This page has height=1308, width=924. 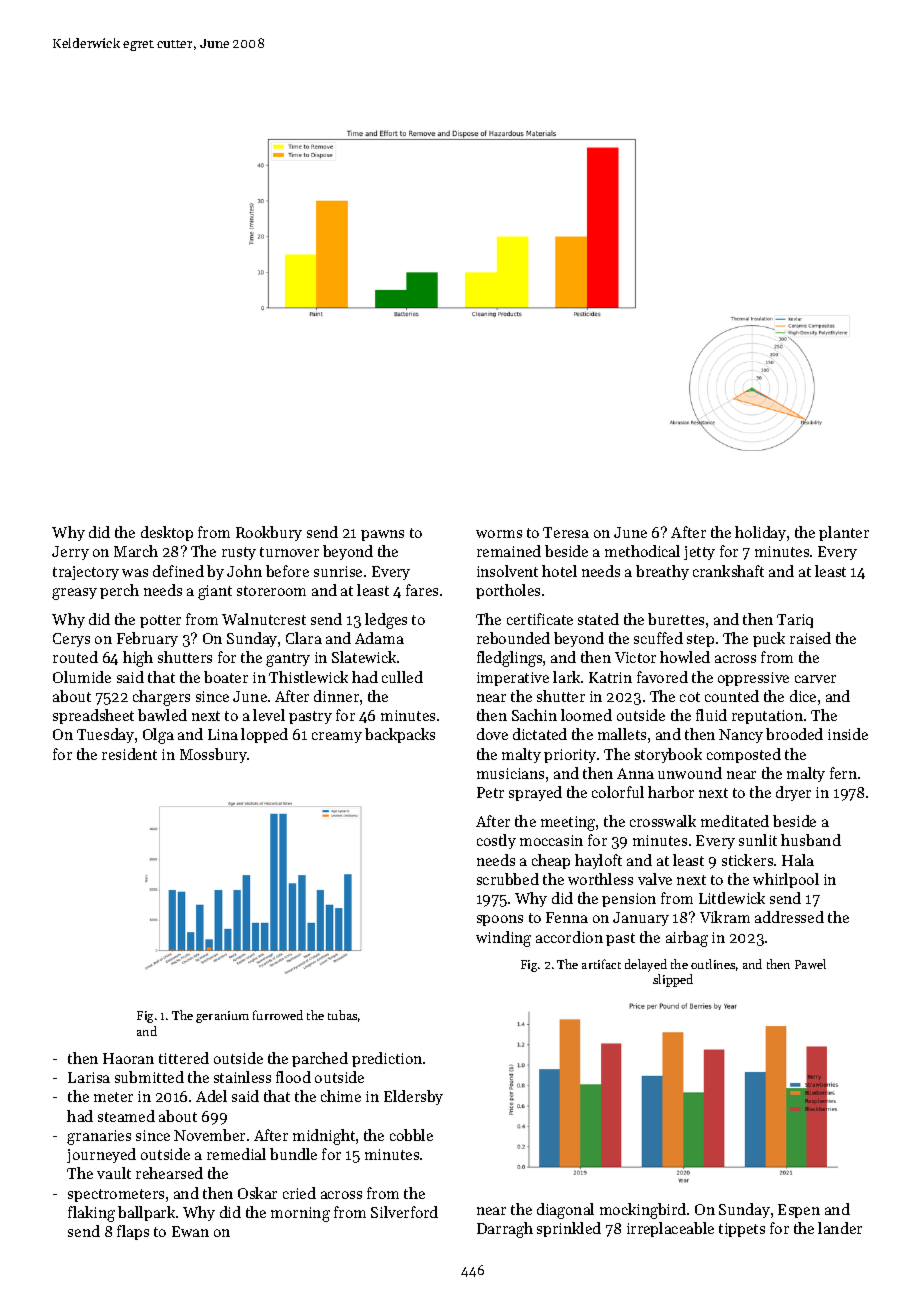 I want to click on Ewan, so click(x=190, y=1231).
